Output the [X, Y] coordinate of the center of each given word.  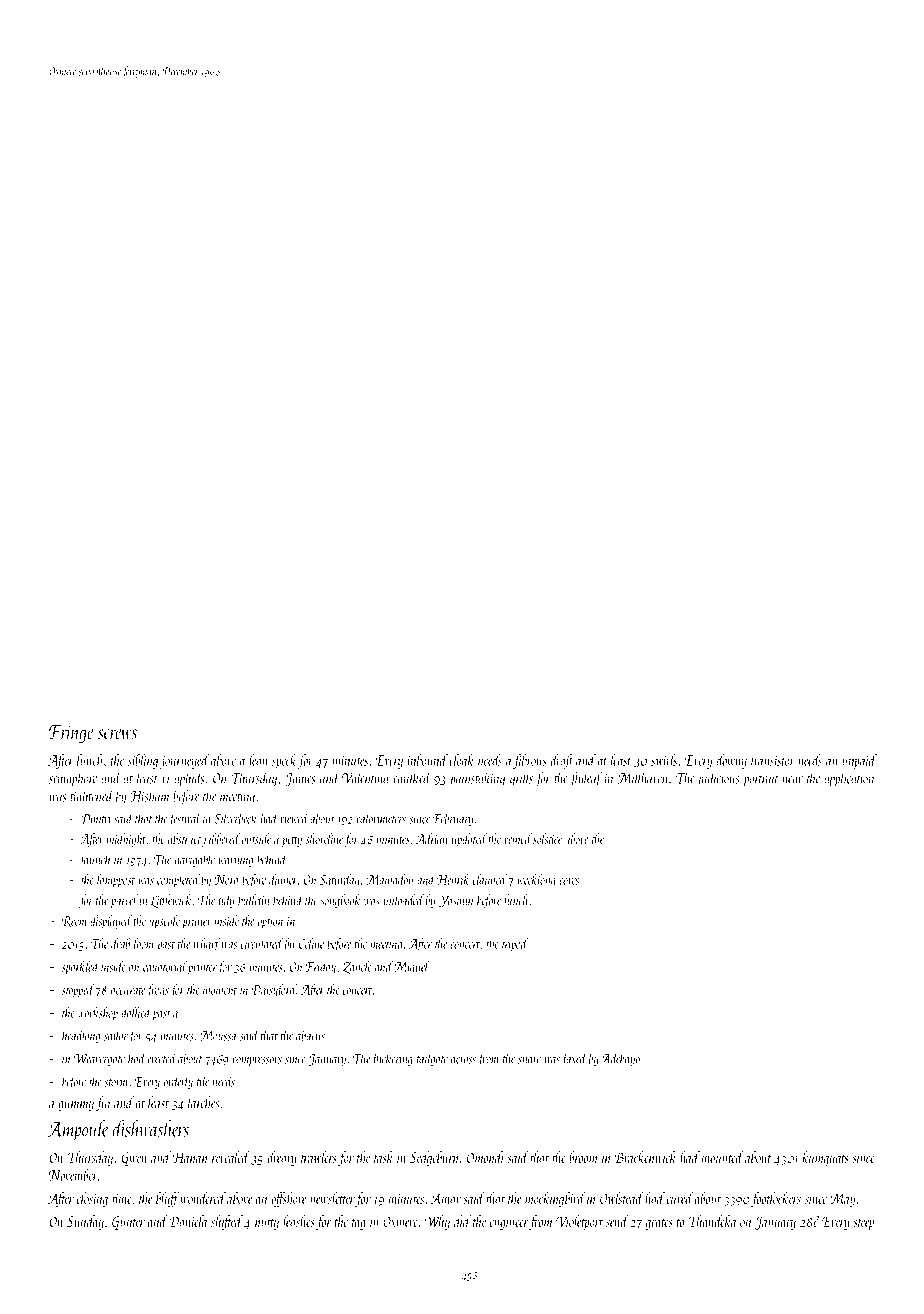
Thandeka [712, 1221]
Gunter [128, 1223]
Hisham [149, 795]
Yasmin [456, 901]
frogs [157, 991]
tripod [515, 945]
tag [358, 1224]
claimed [490, 879]
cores [569, 881]
